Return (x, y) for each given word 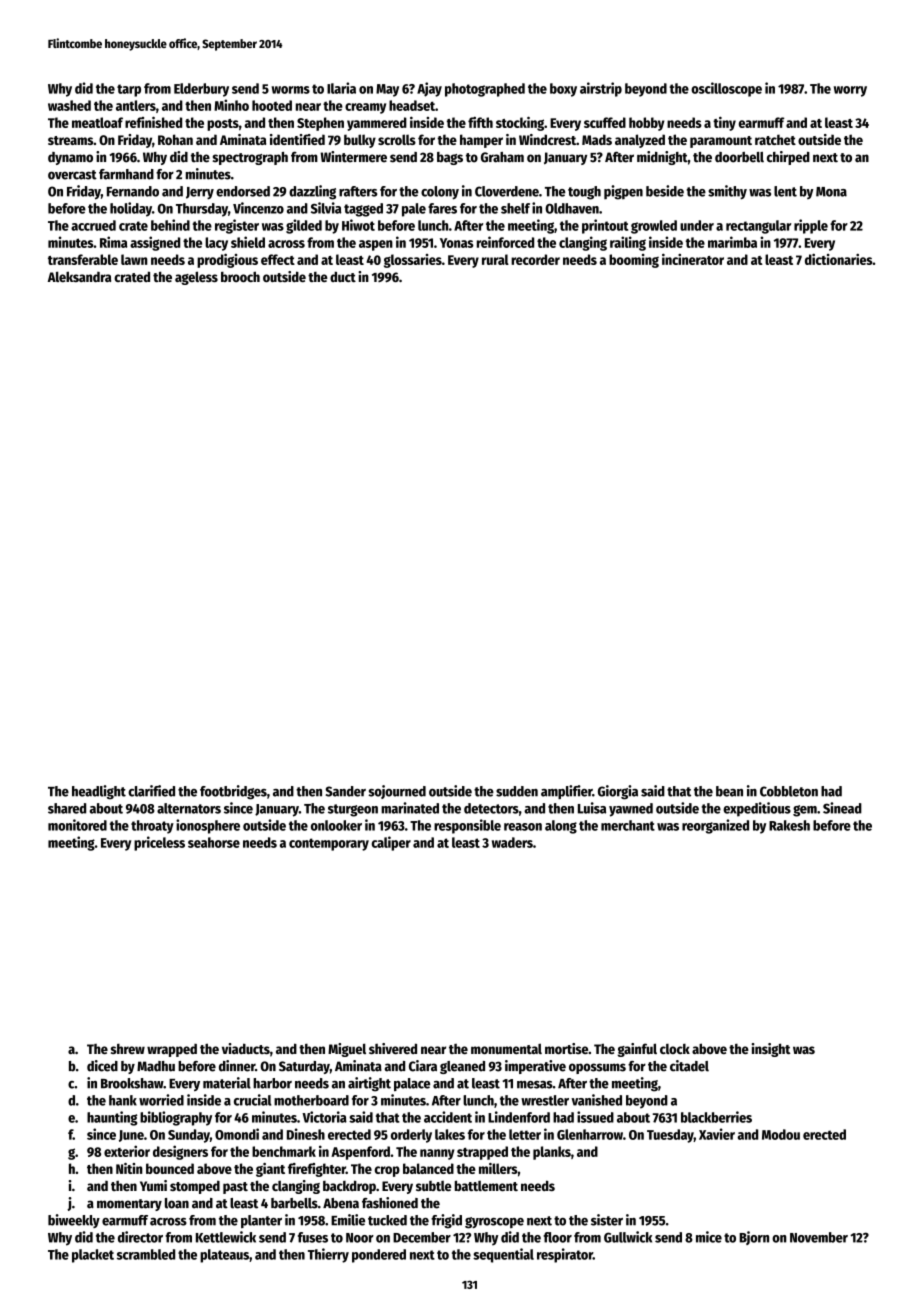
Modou (781, 1134)
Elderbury (201, 90)
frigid (446, 1221)
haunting (112, 1118)
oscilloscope (726, 89)
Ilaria (341, 88)
